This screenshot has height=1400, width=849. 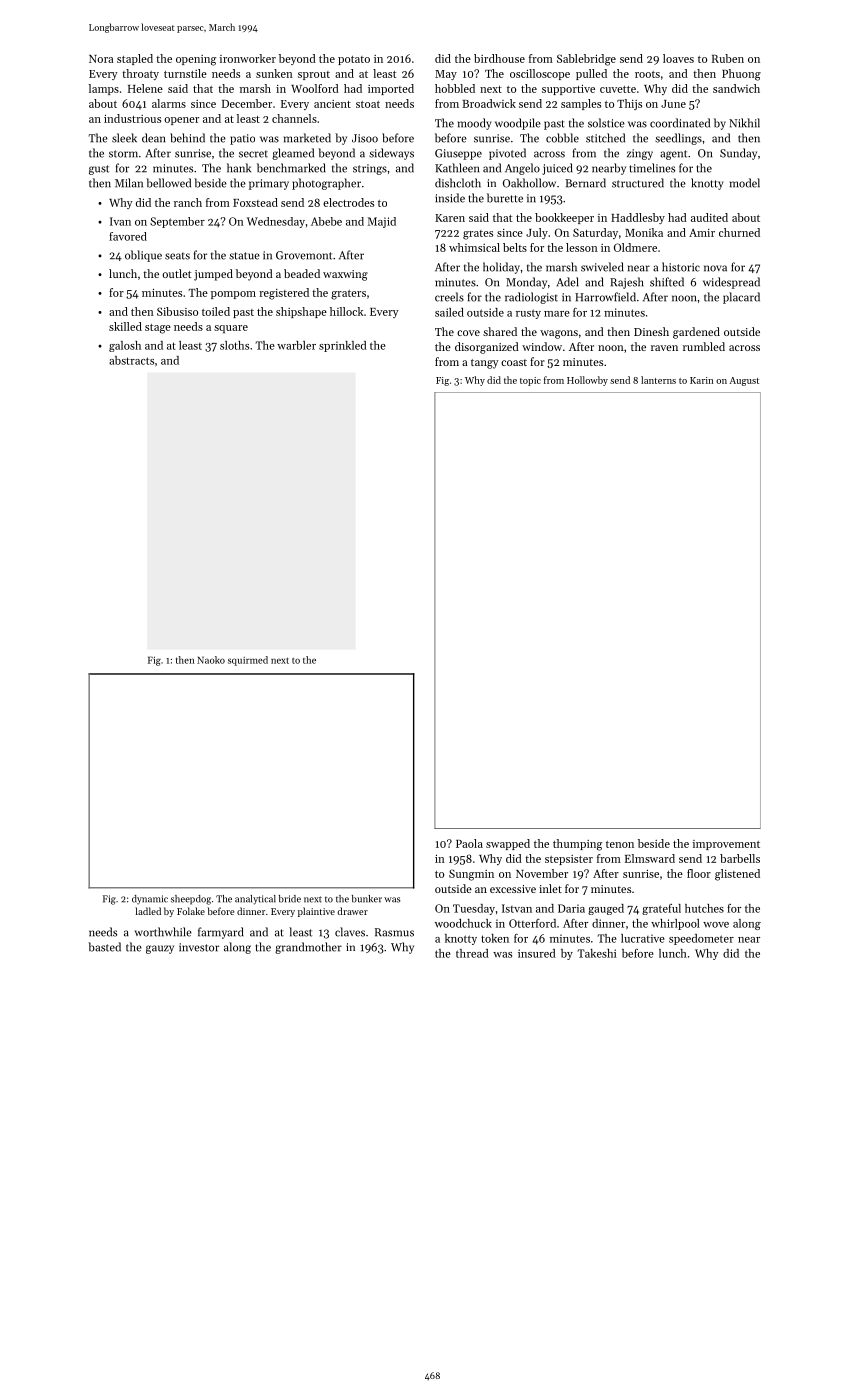 I want to click on potato, so click(x=354, y=60).
